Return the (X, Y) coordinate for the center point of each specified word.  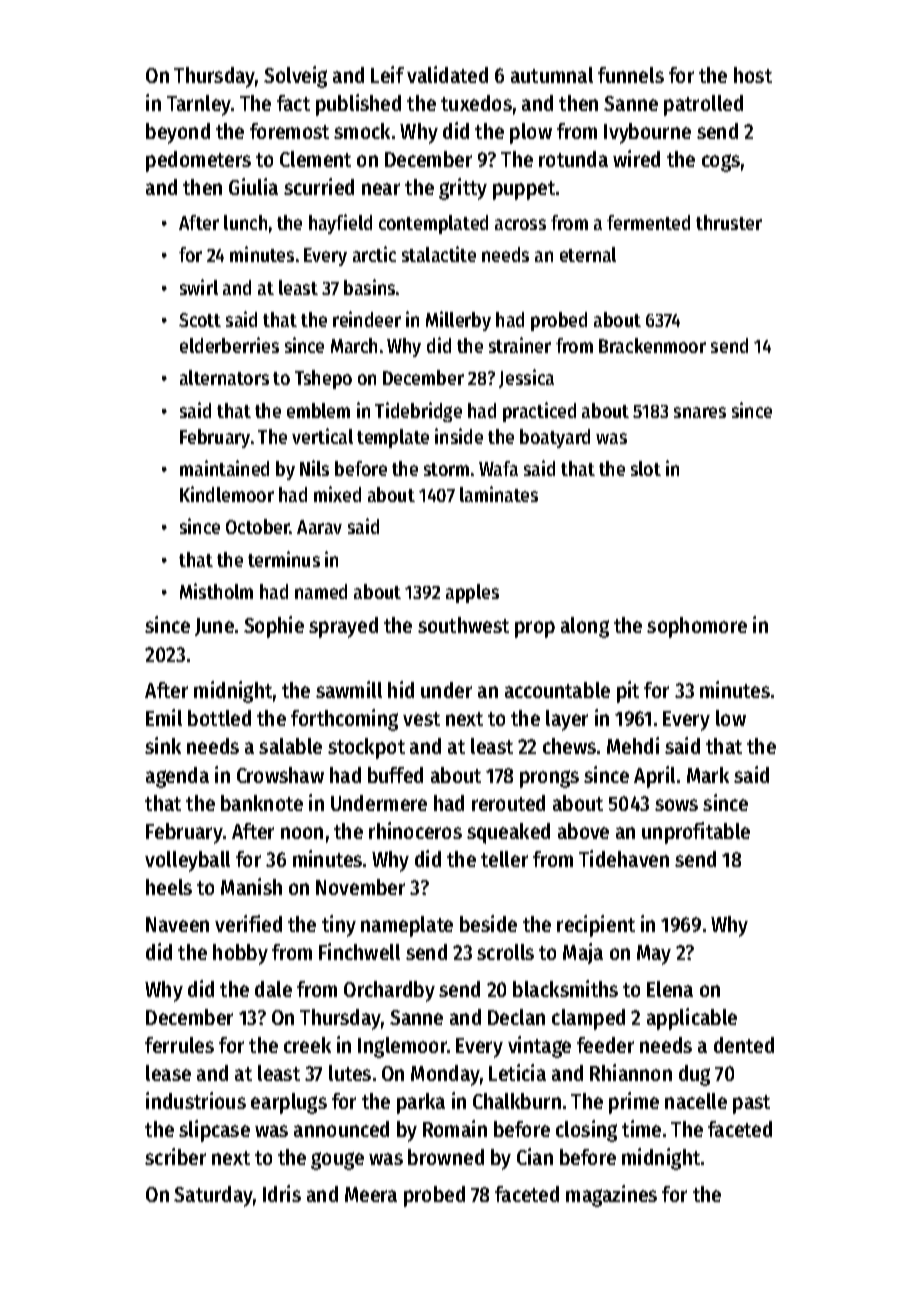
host (753, 75)
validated (447, 74)
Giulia (253, 186)
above (583, 831)
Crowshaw (280, 775)
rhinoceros (415, 830)
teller (504, 859)
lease (168, 1073)
